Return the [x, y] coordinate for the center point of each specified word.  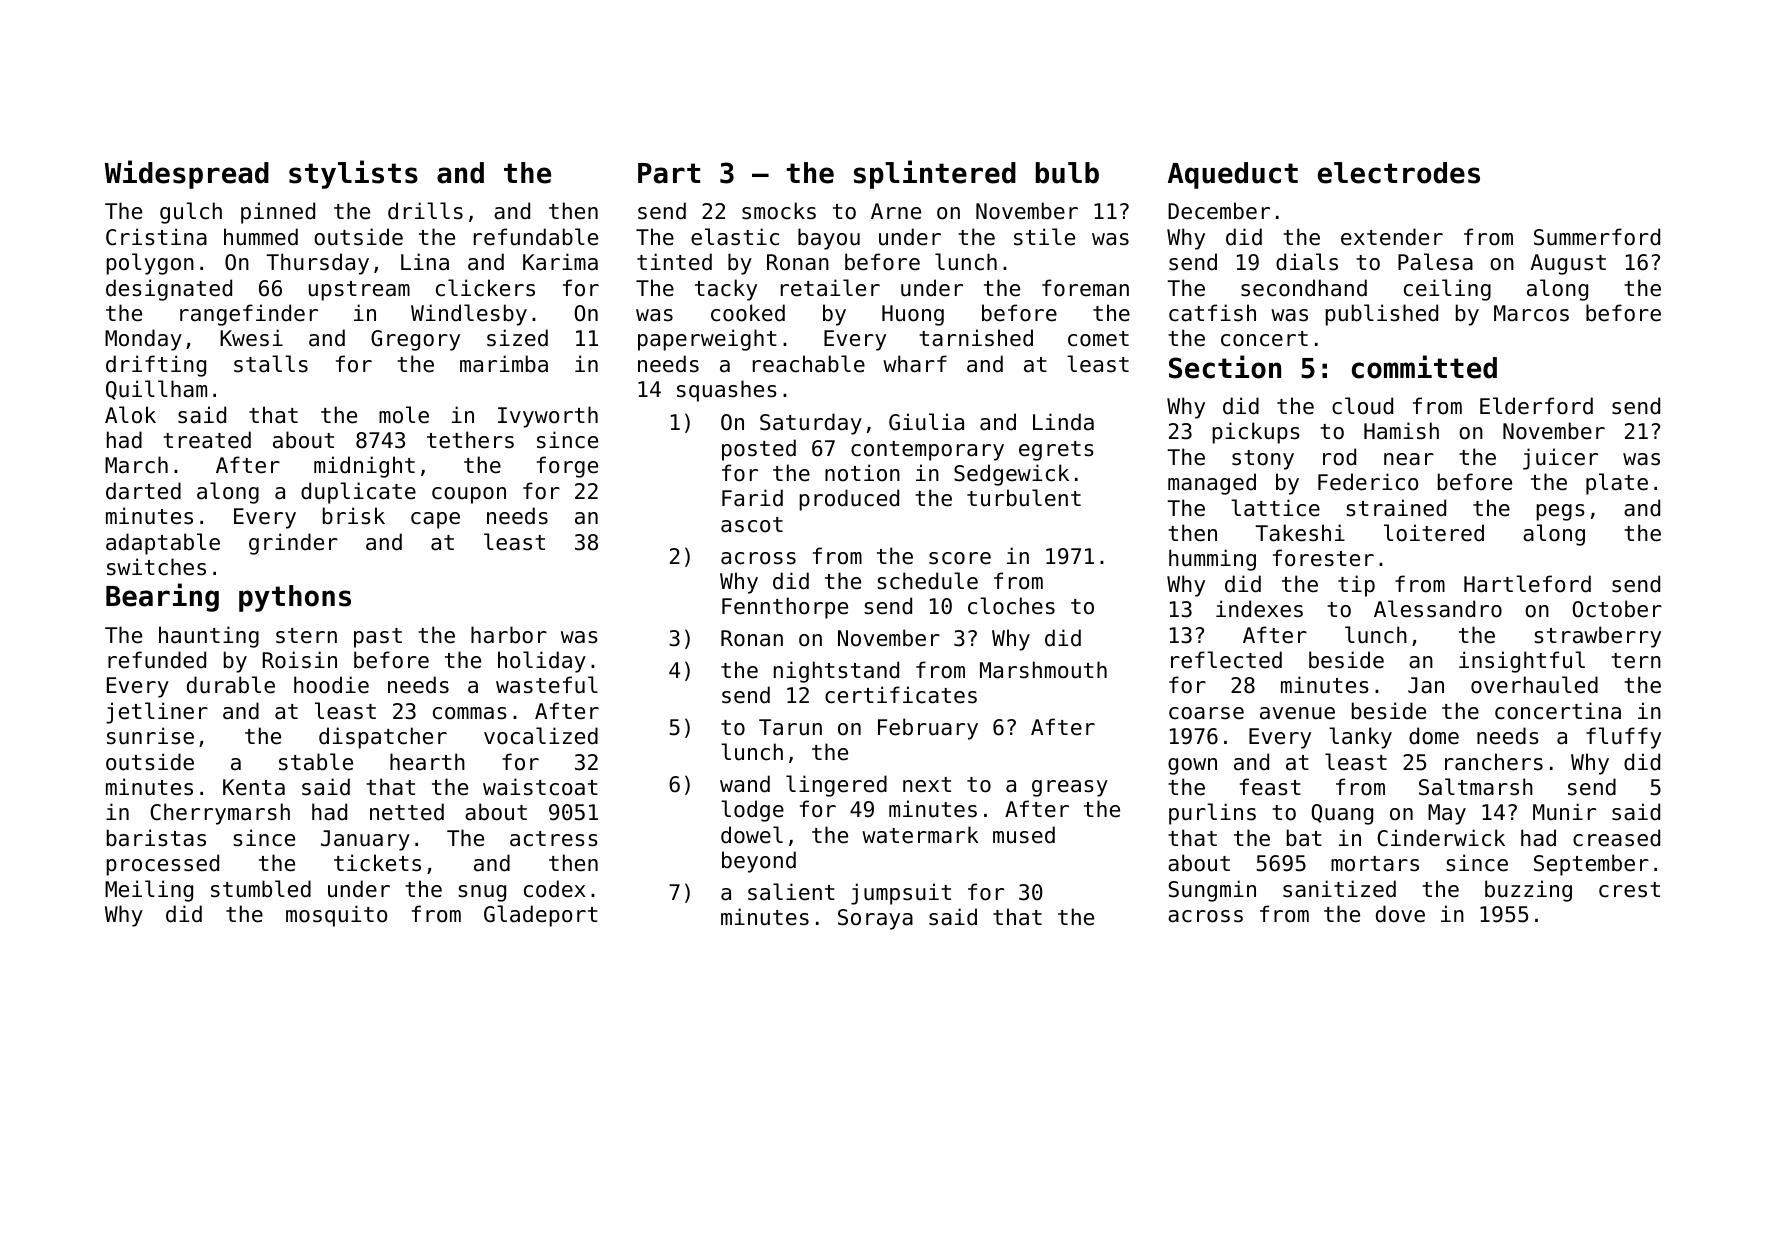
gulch [191, 213]
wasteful [547, 685]
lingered [836, 786]
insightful [1522, 662]
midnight [364, 467]
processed [162, 865]
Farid [752, 498]
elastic [735, 237]
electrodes [1399, 173]
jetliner [157, 713]
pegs [1560, 512]
